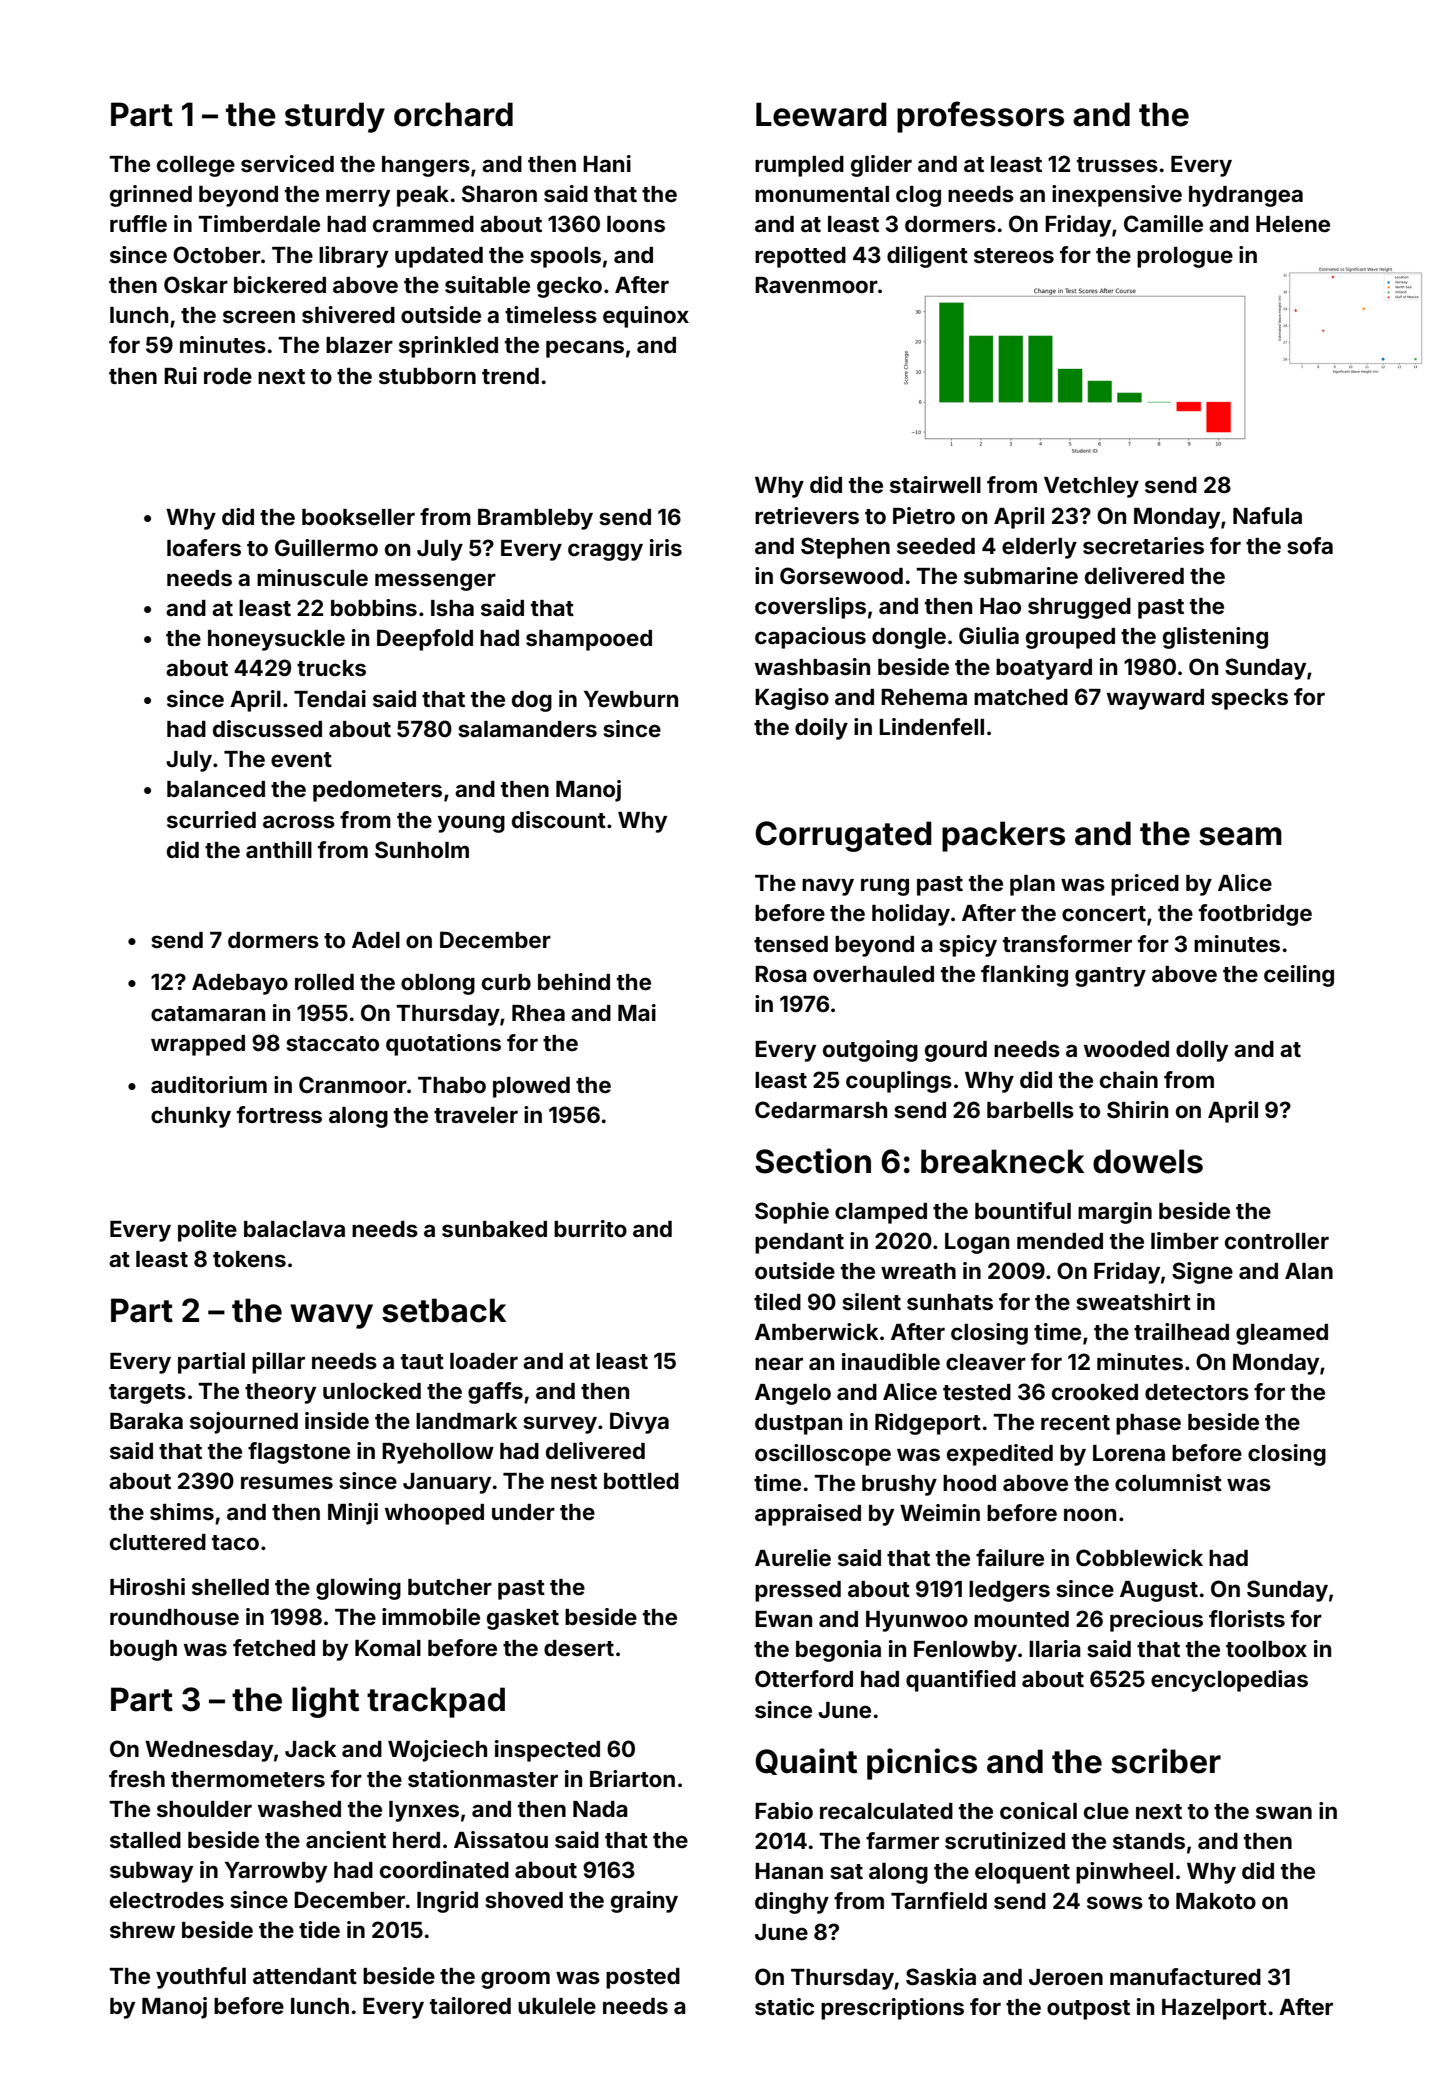 The height and width of the screenshot is (2100, 1450). I want to click on auditorium, so click(209, 1084).
